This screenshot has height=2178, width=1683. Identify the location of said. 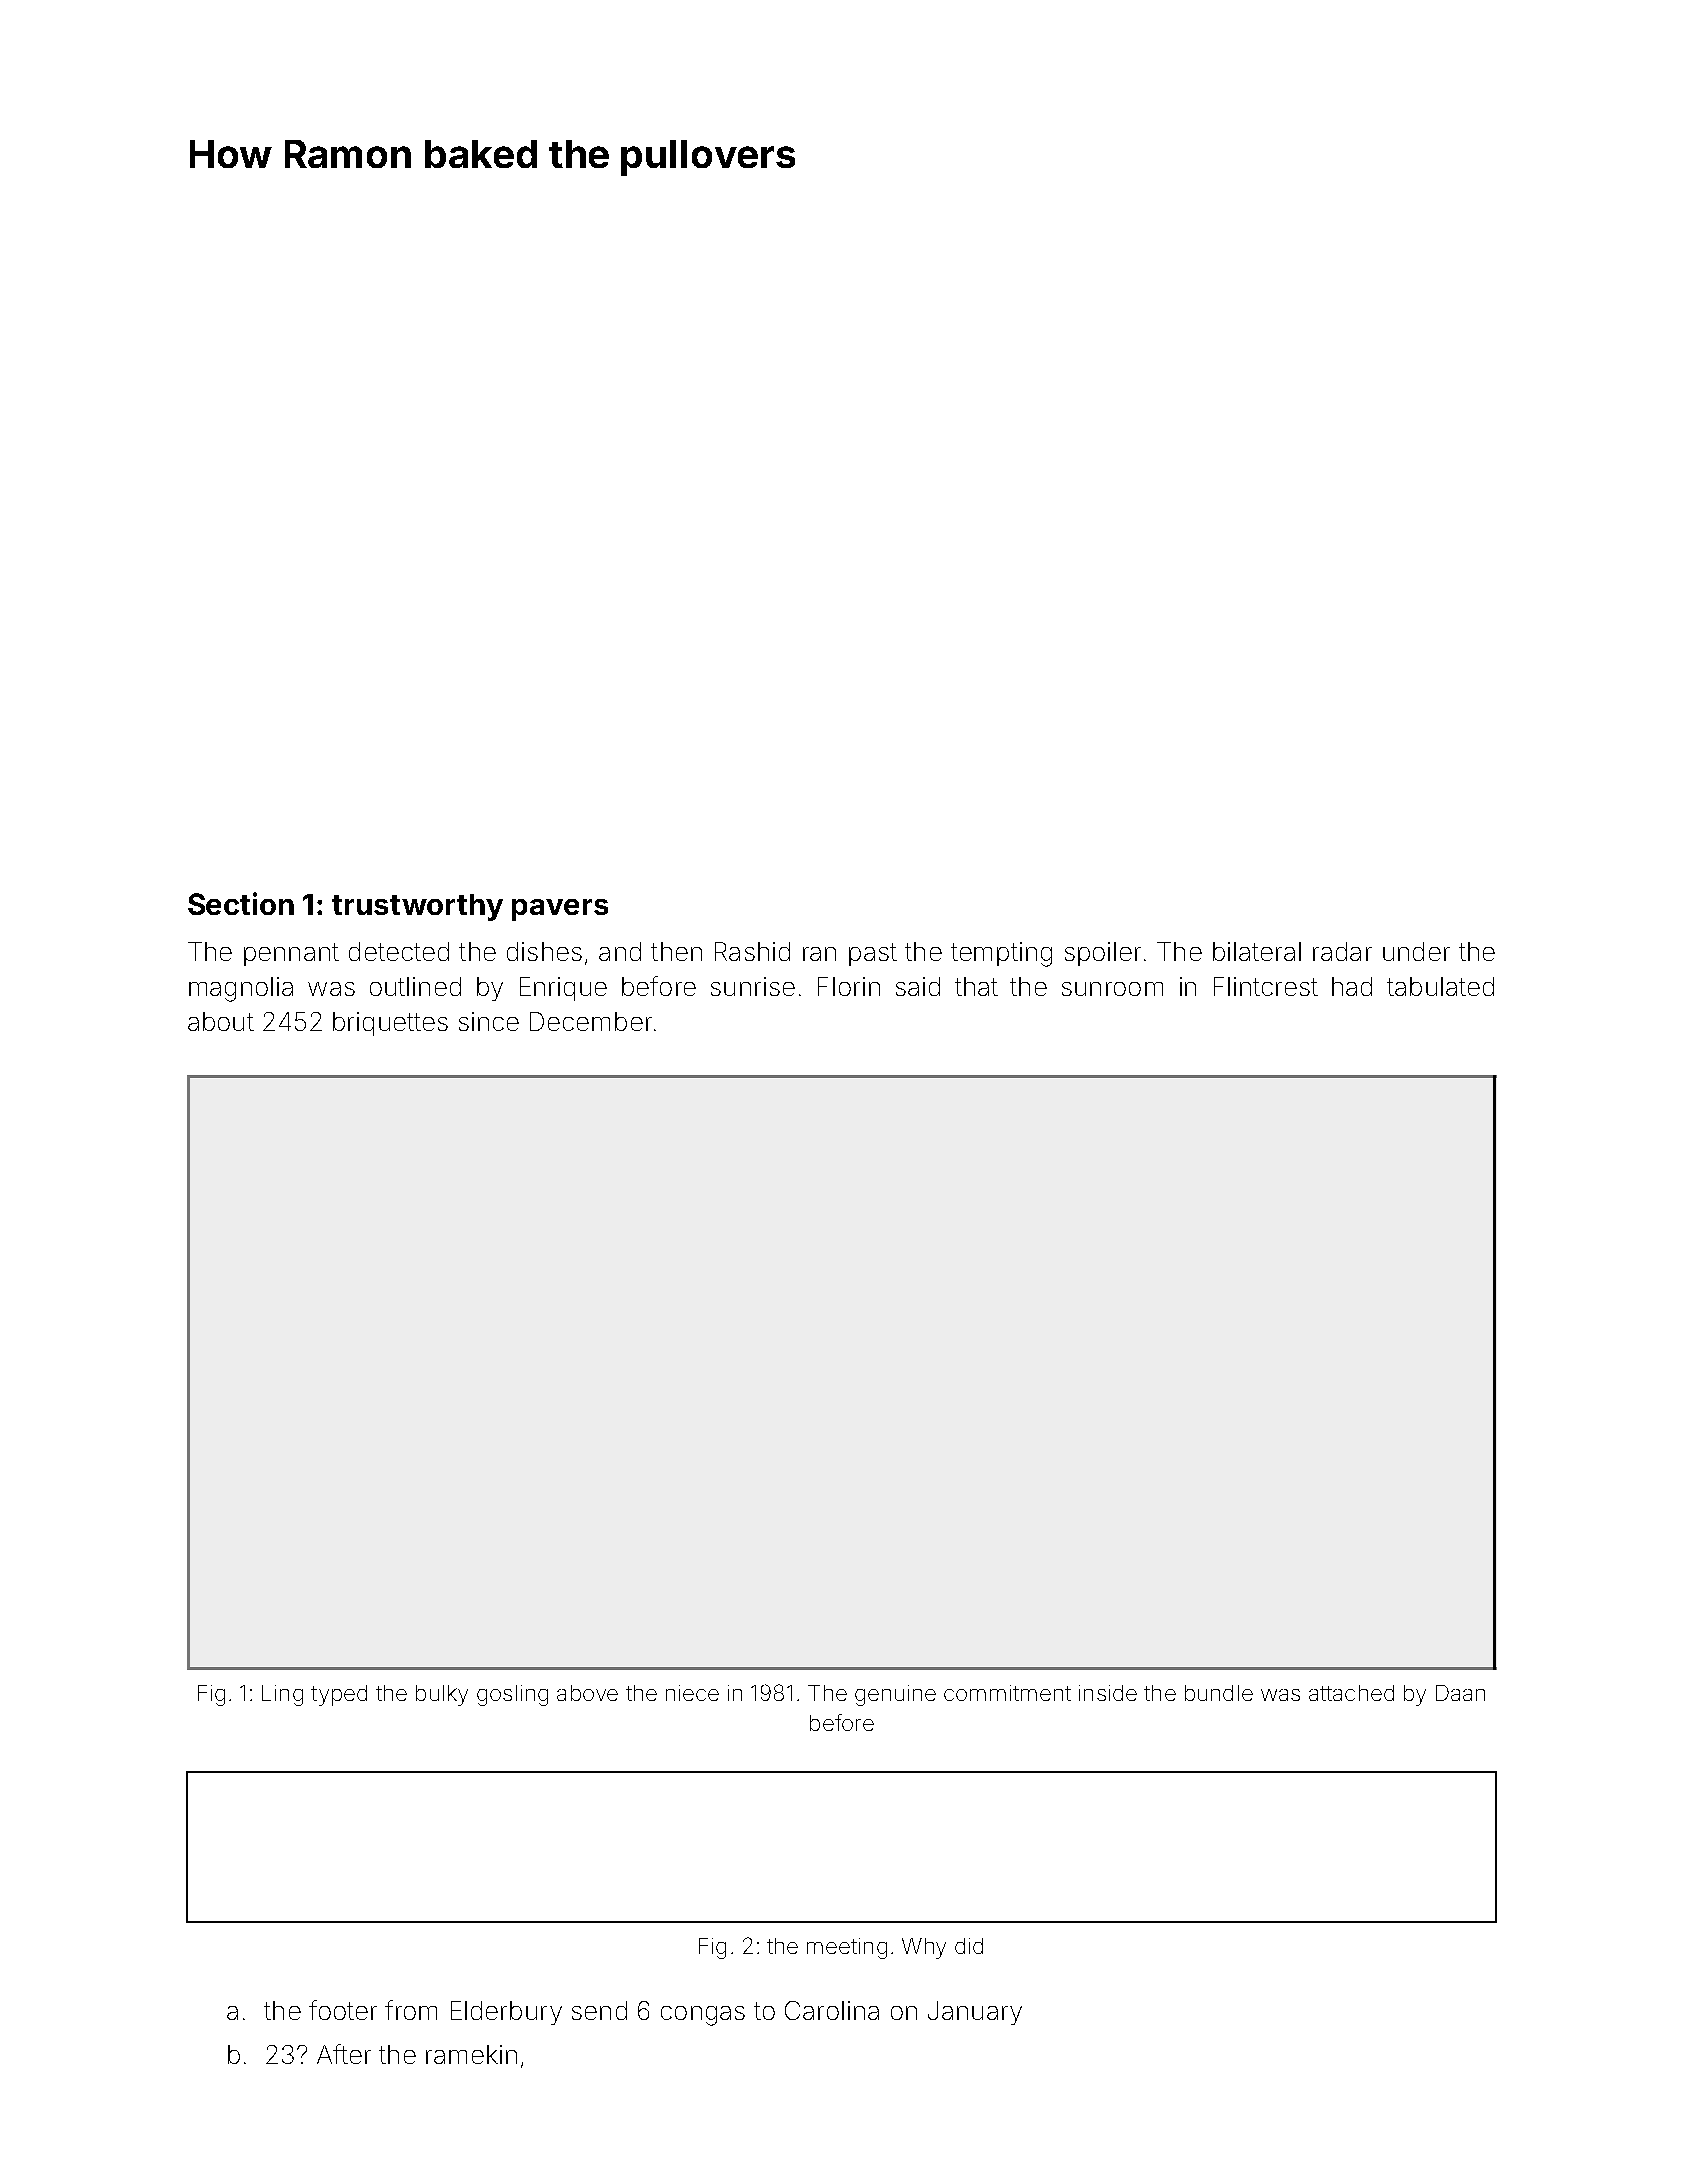
(918, 986).
